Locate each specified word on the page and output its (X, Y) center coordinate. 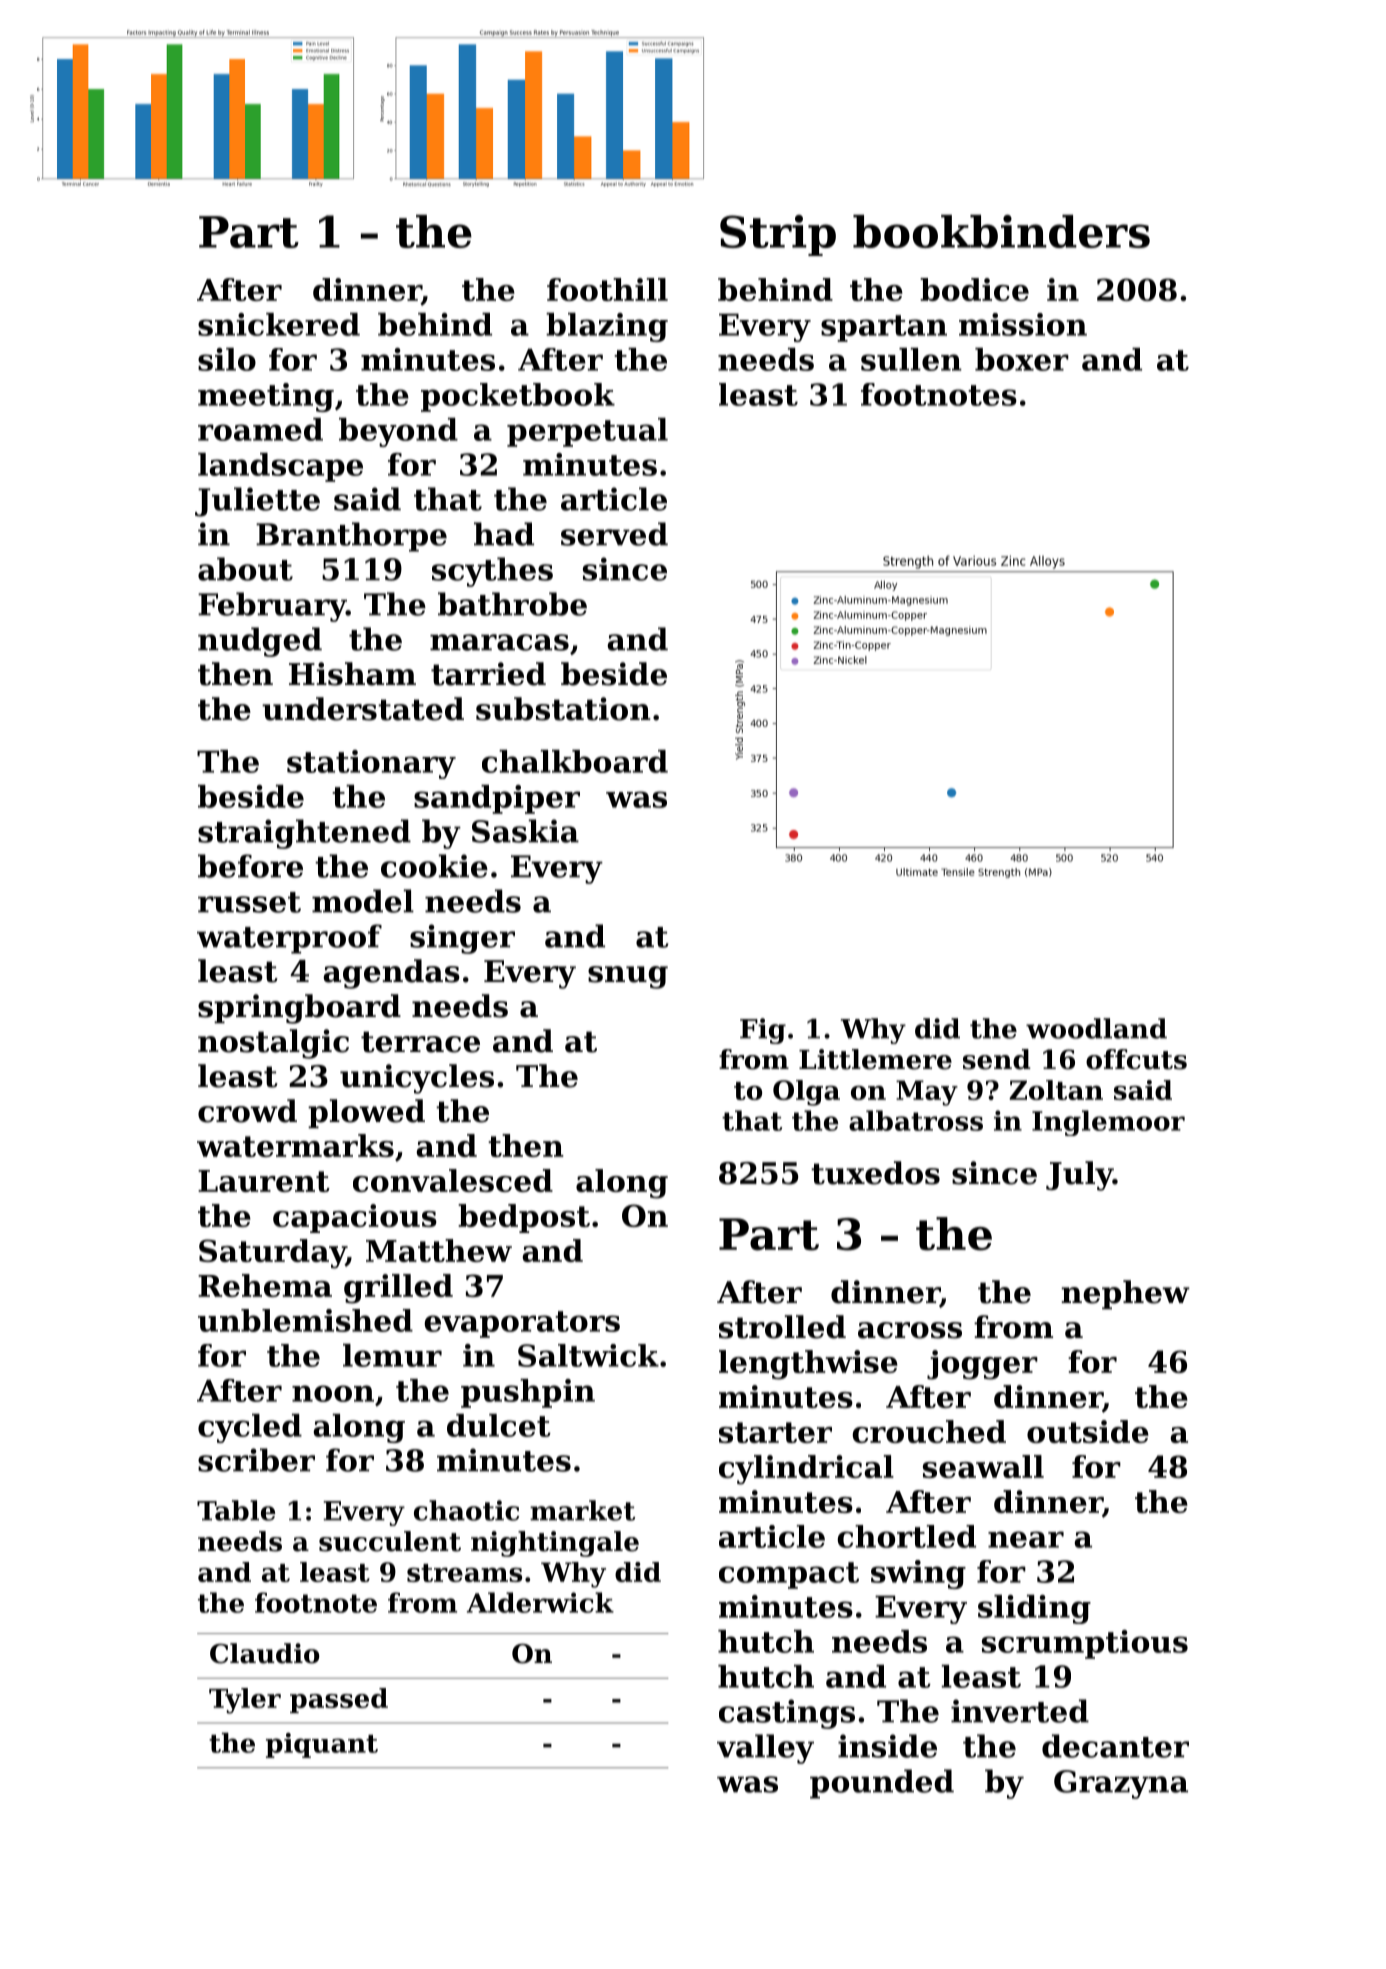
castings (787, 1714)
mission (1023, 324)
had (504, 534)
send (997, 1059)
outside (1088, 1431)
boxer (1022, 359)
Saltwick (588, 1355)
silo (227, 359)
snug (628, 977)
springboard (299, 1009)
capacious (355, 1218)
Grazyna (1121, 1784)
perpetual (587, 432)
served (614, 534)
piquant (322, 1745)
